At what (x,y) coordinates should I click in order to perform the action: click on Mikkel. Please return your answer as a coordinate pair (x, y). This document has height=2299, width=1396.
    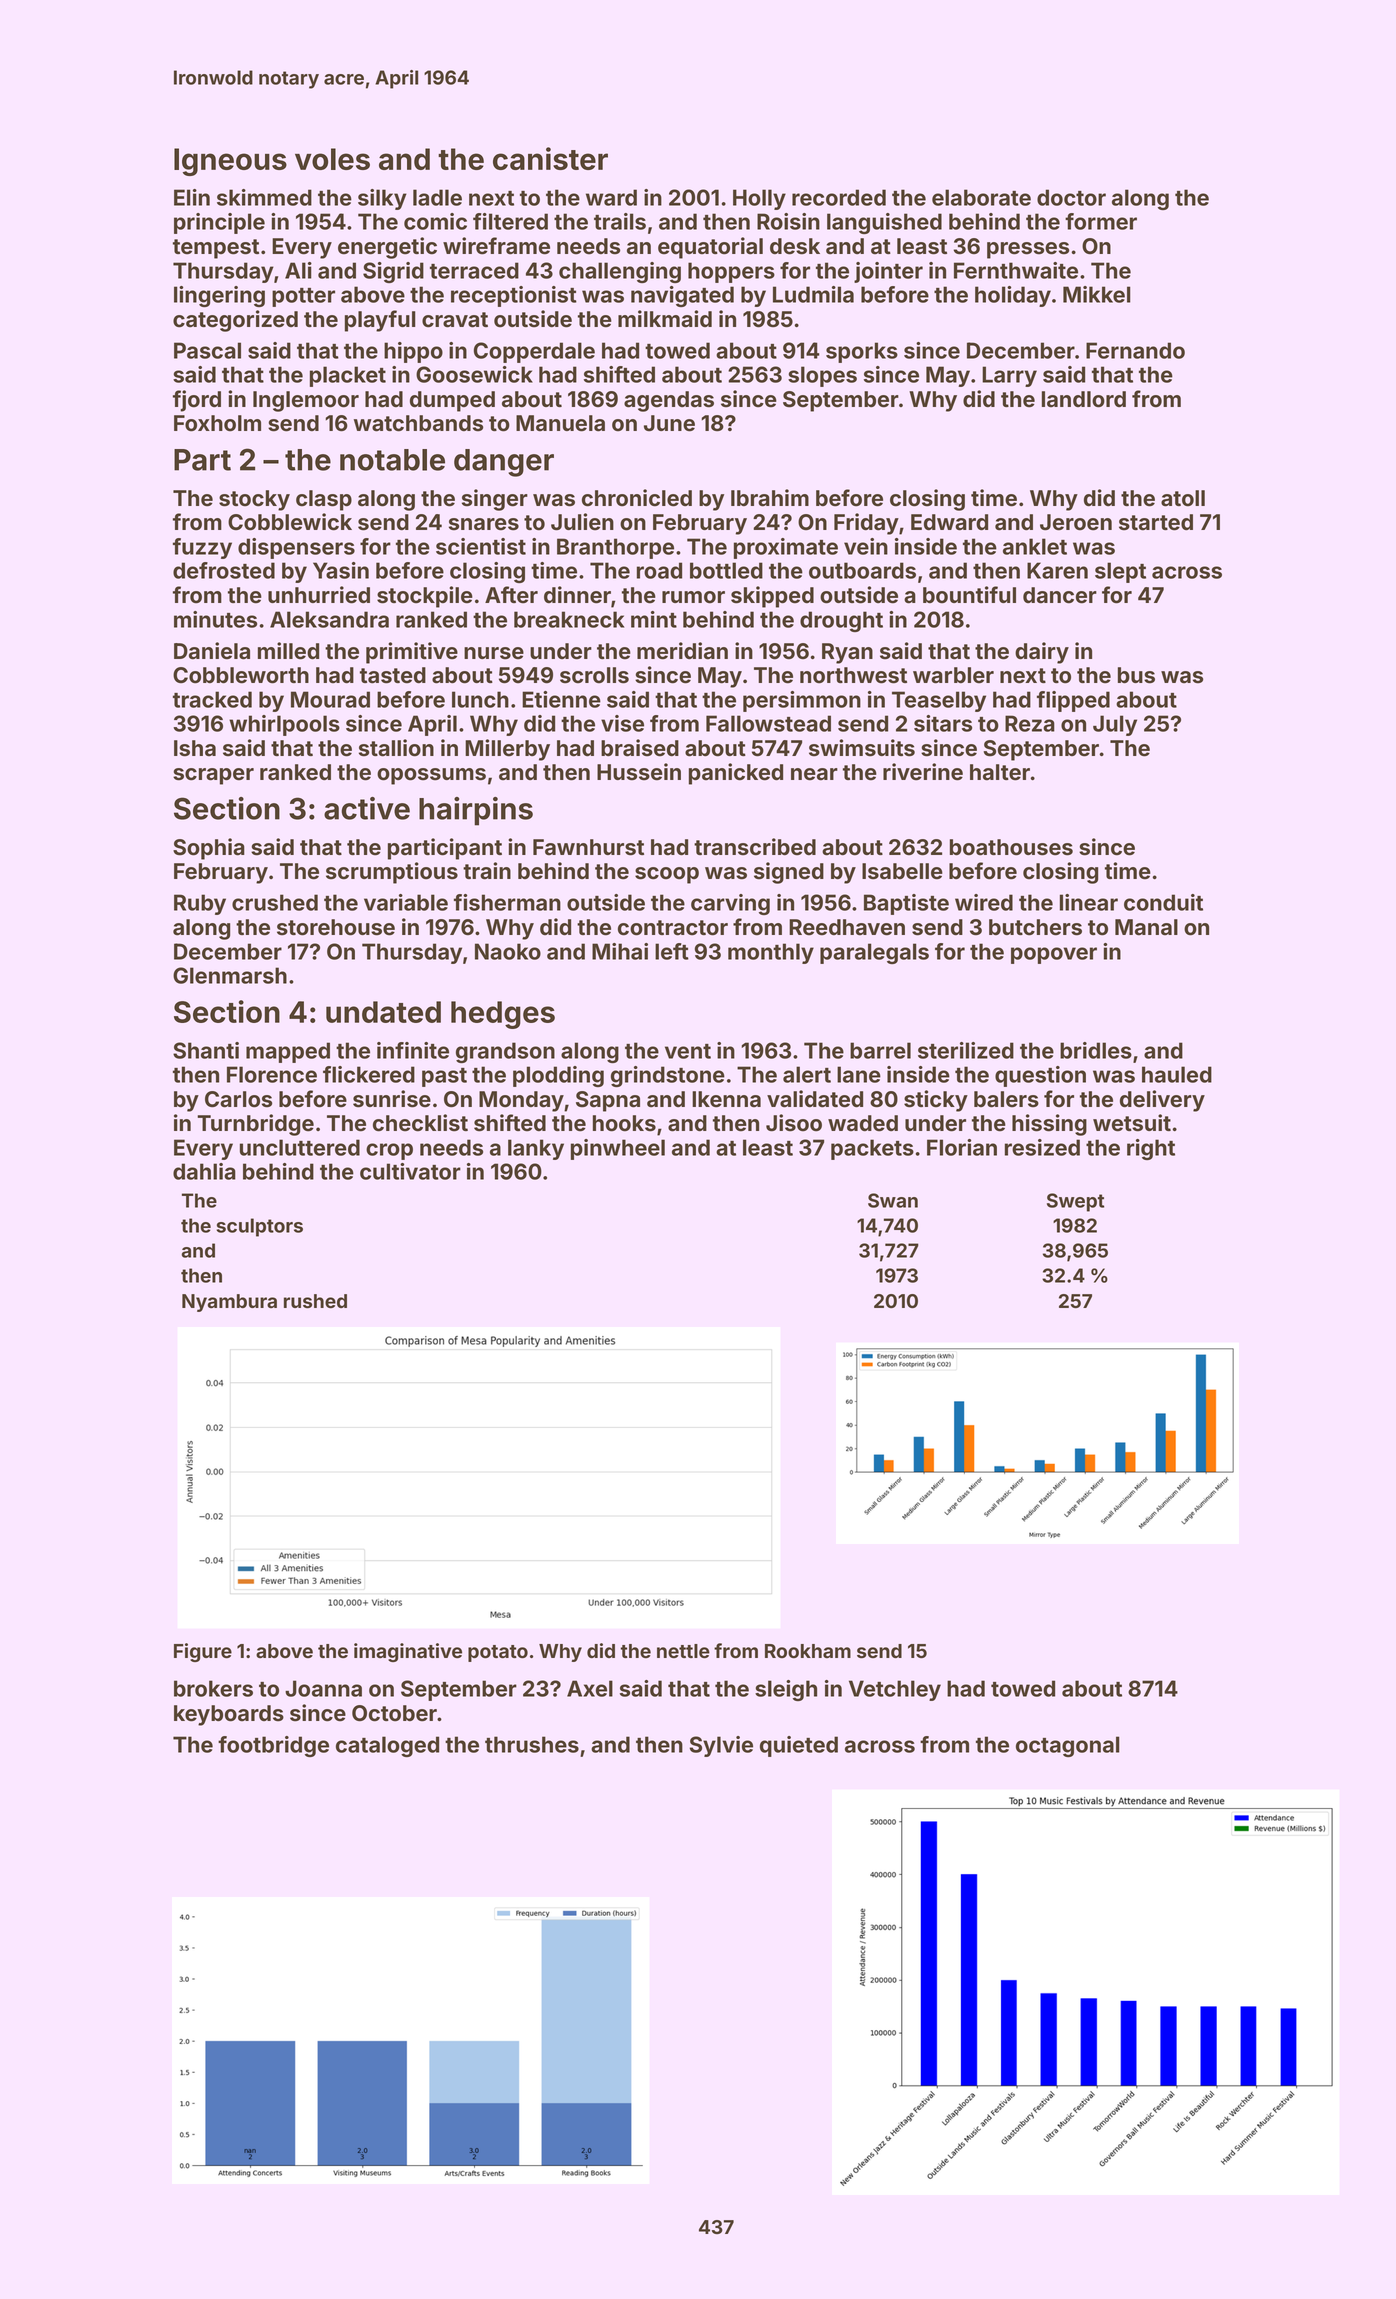
    Looking at the image, I should click on (1097, 294).
